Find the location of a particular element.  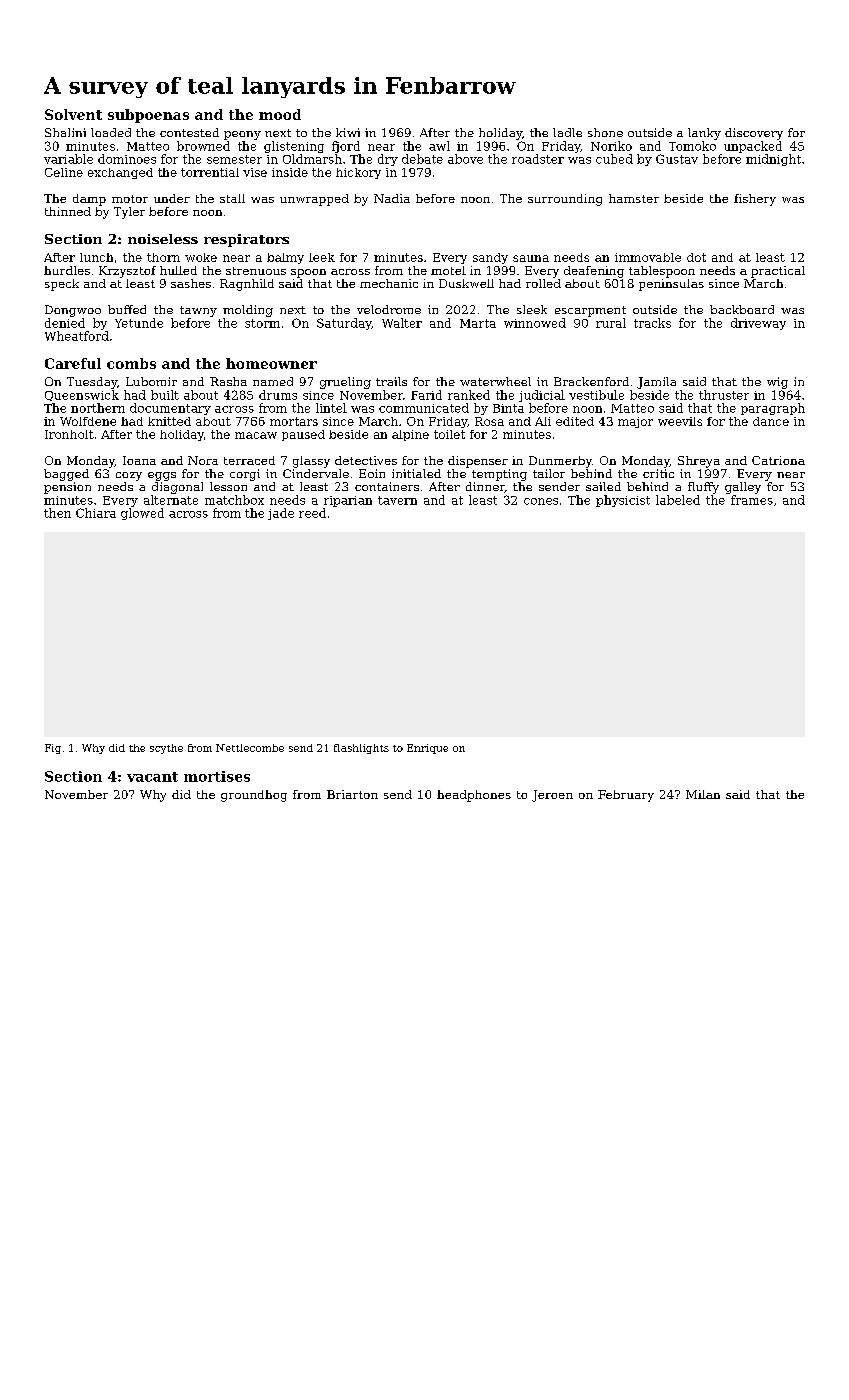

hickory is located at coordinates (358, 173).
